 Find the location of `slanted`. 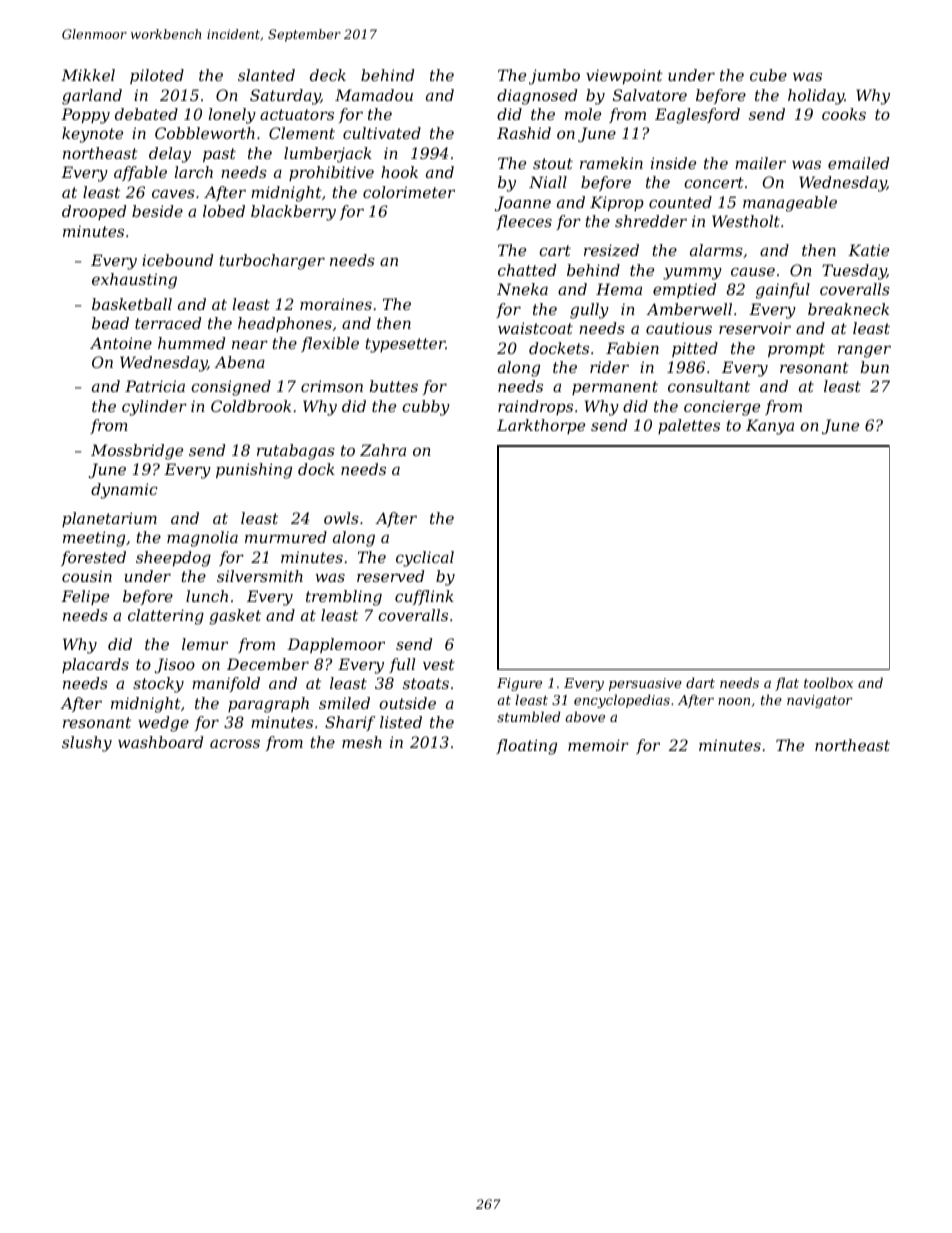

slanted is located at coordinates (266, 75).
